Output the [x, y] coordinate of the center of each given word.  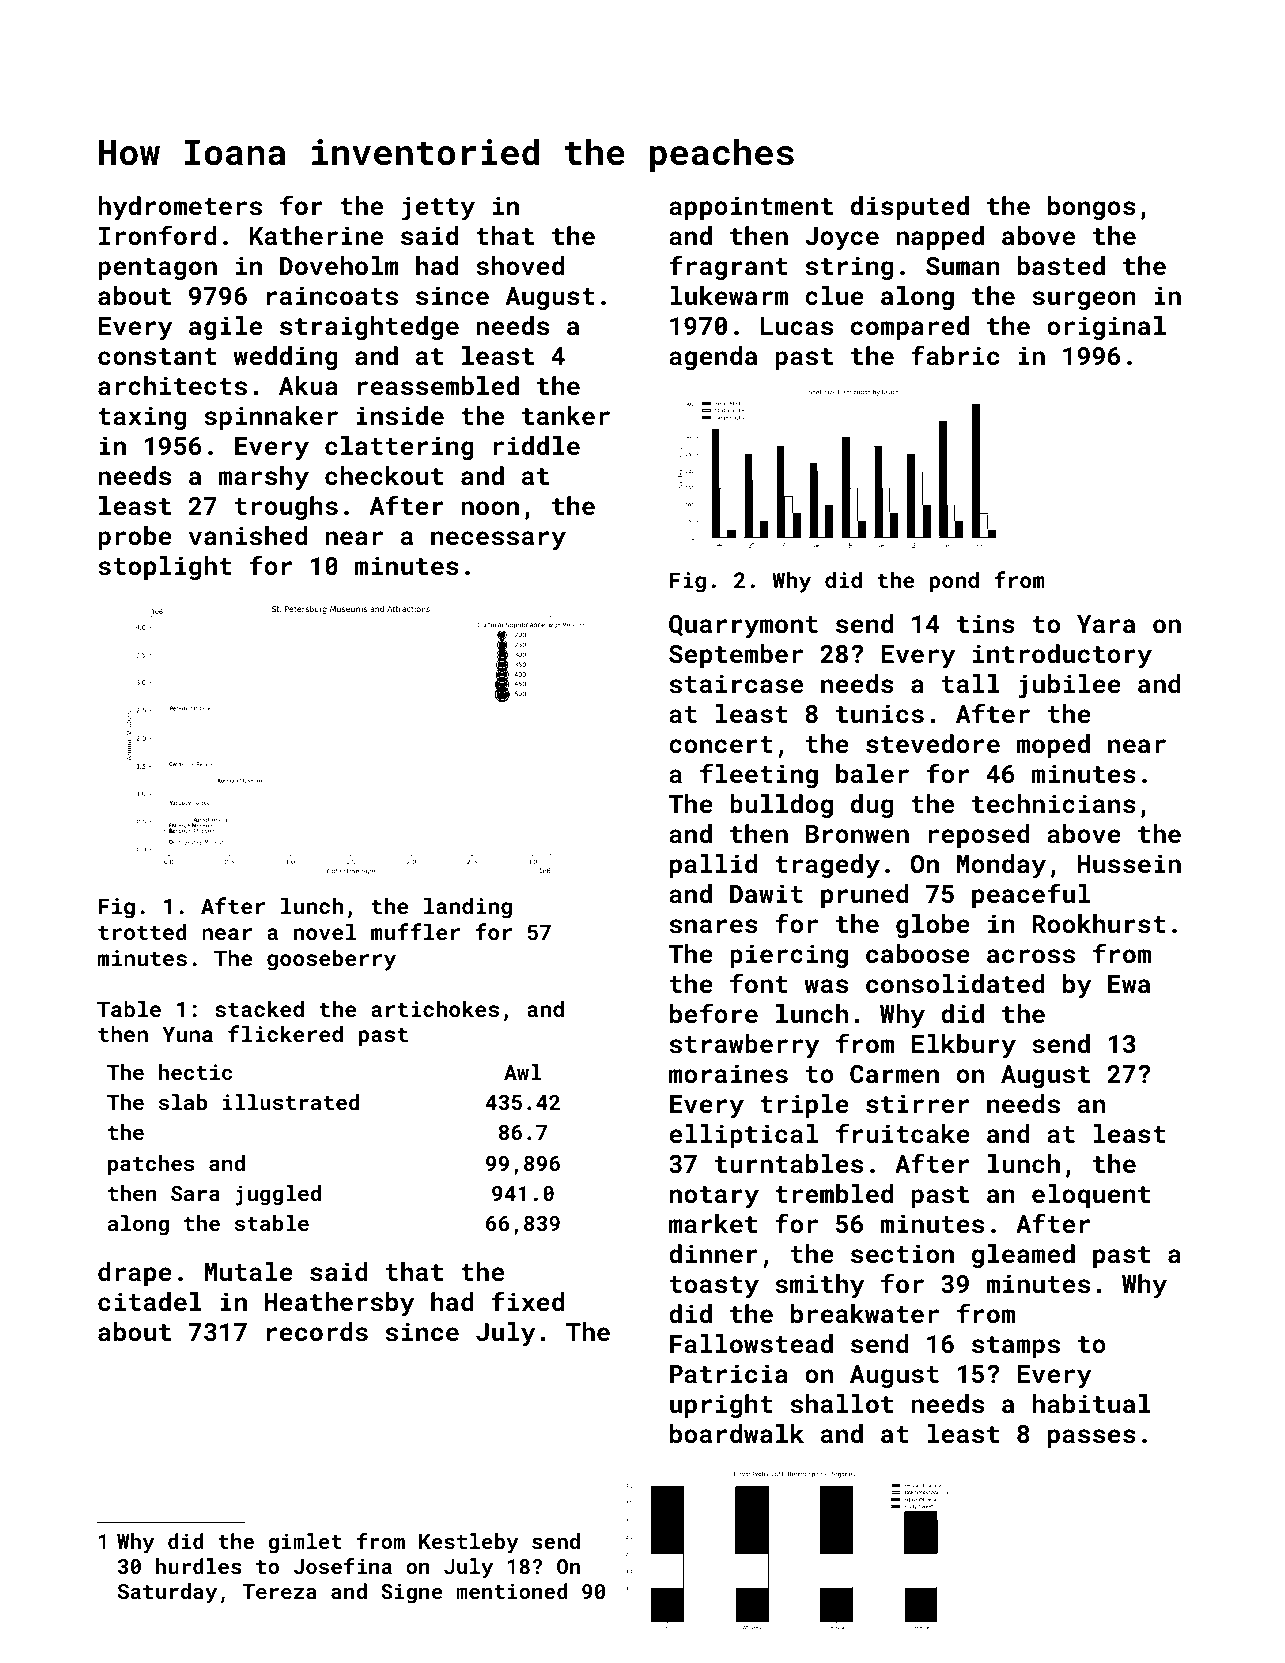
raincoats [332, 295]
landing [468, 908]
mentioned [512, 1591]
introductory [1062, 656]
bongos [1092, 208]
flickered [285, 1033]
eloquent [1091, 1196]
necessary [498, 541]
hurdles [199, 1566]
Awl [522, 1072]
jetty [438, 208]
